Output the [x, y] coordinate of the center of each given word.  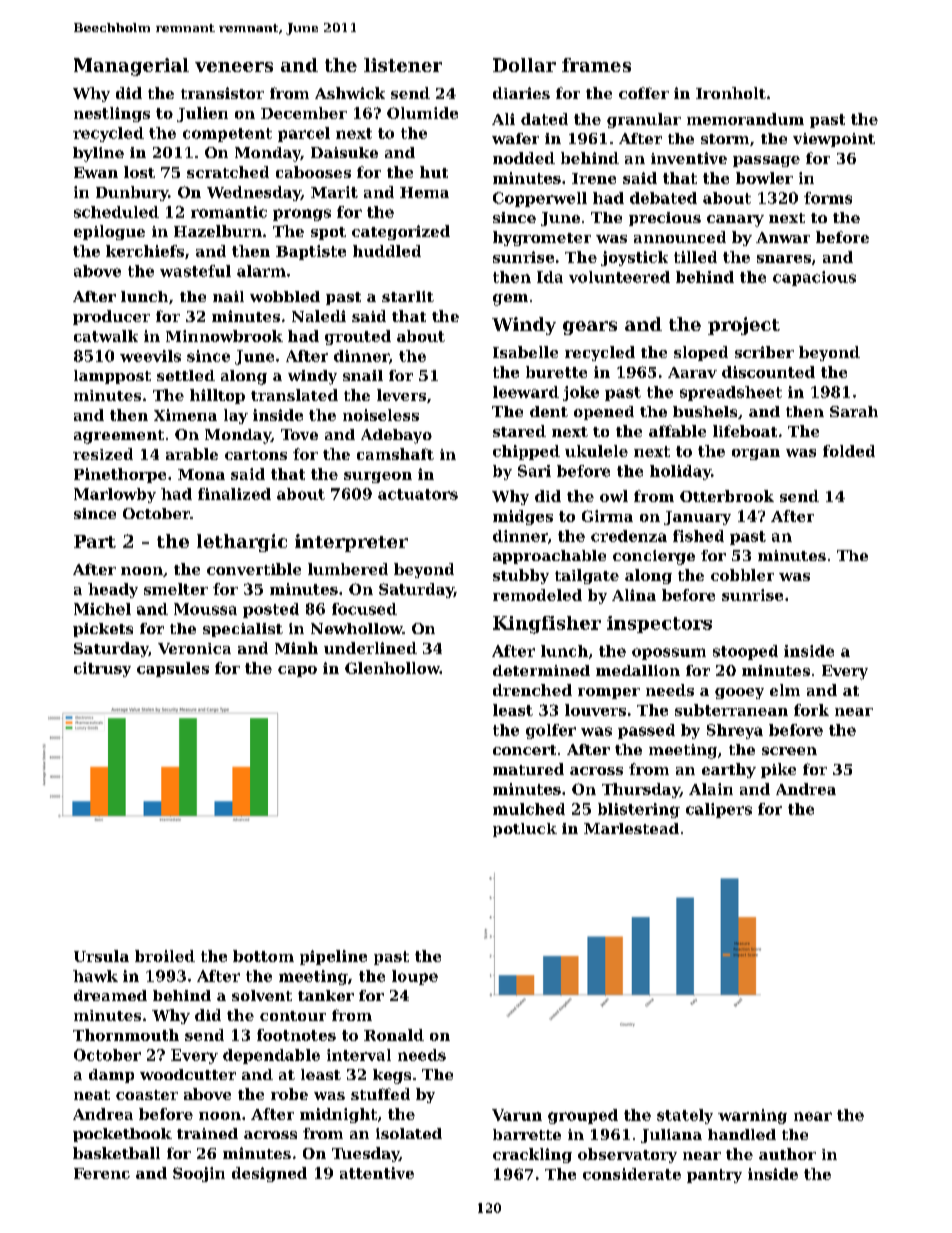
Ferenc [102, 1173]
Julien [202, 114]
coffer [644, 93]
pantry [714, 1176]
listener [403, 65]
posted [271, 610]
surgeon [378, 477]
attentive [377, 1173]
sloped [701, 353]
